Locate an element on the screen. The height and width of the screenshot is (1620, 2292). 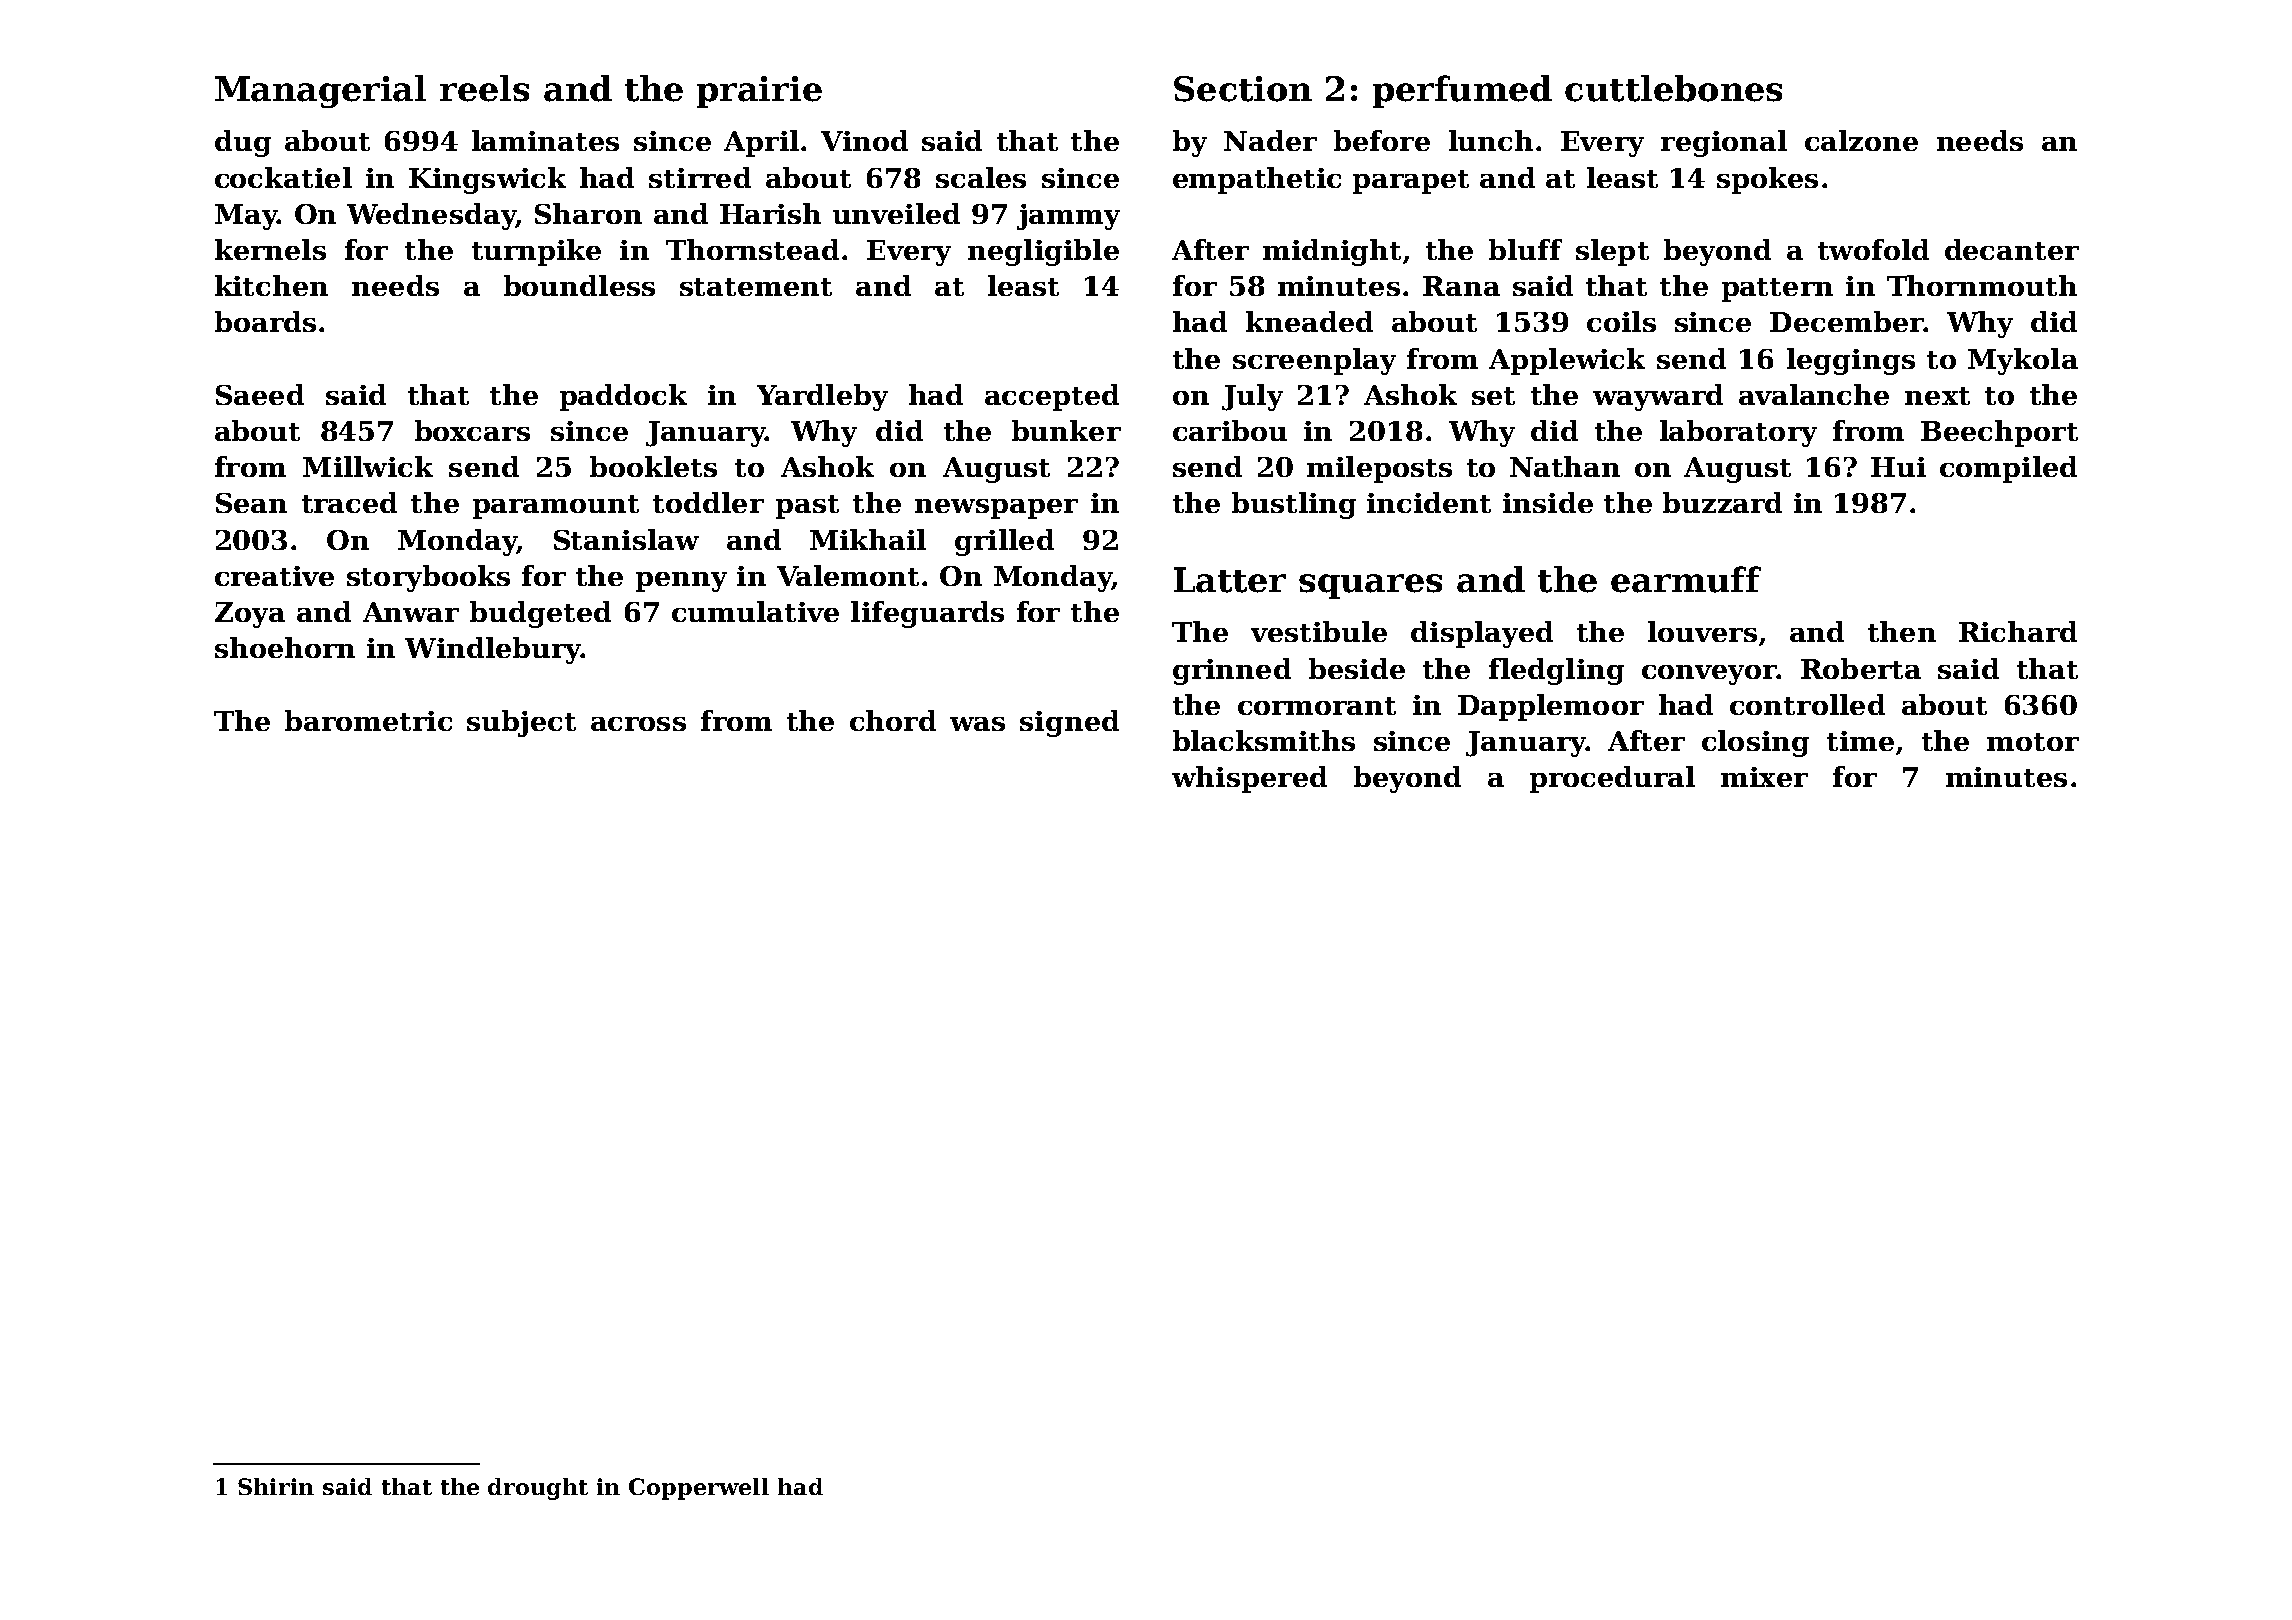
Copperwell is located at coordinates (699, 1489).
